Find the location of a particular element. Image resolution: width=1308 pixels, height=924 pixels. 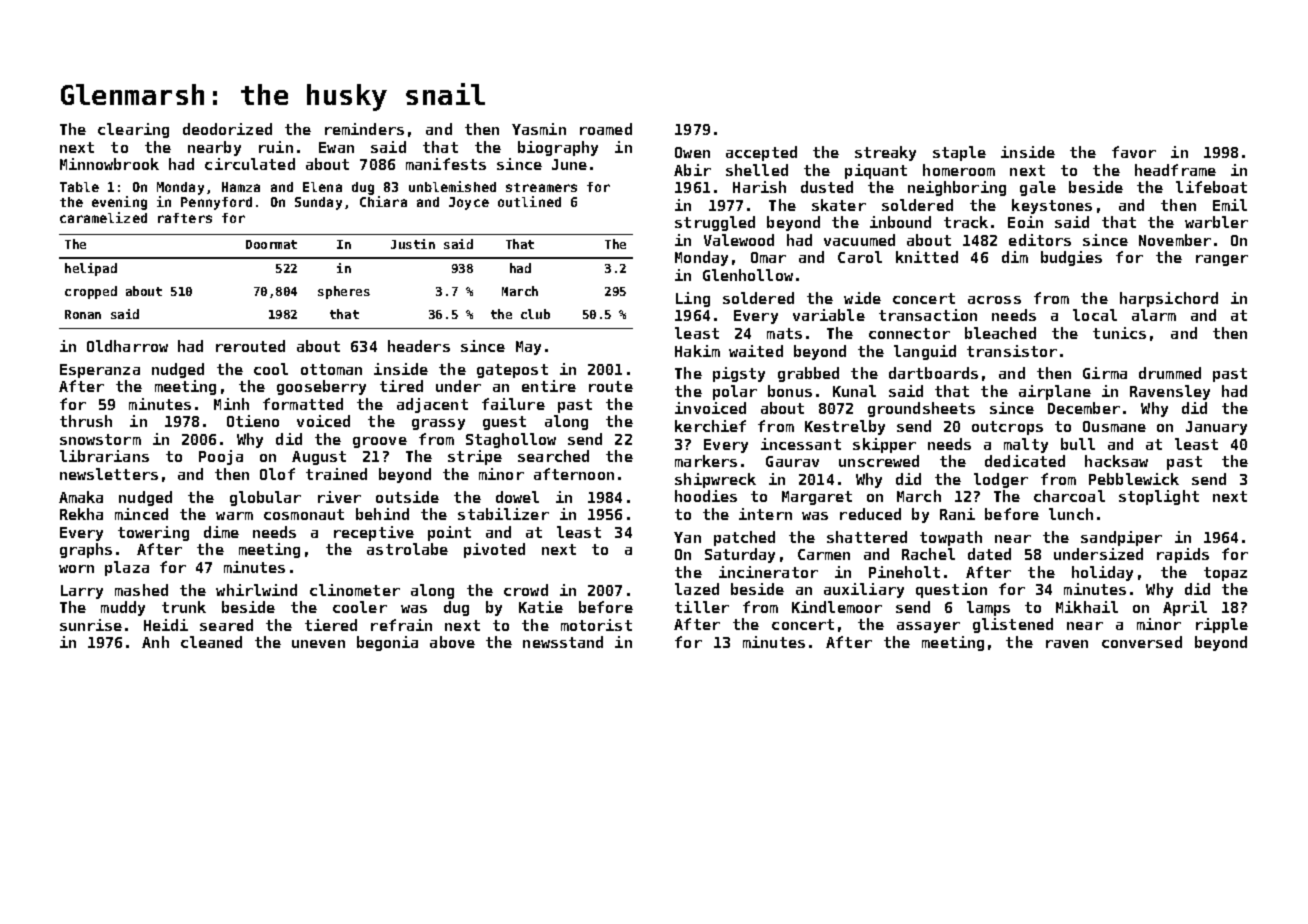

drummed is located at coordinates (1170, 373).
